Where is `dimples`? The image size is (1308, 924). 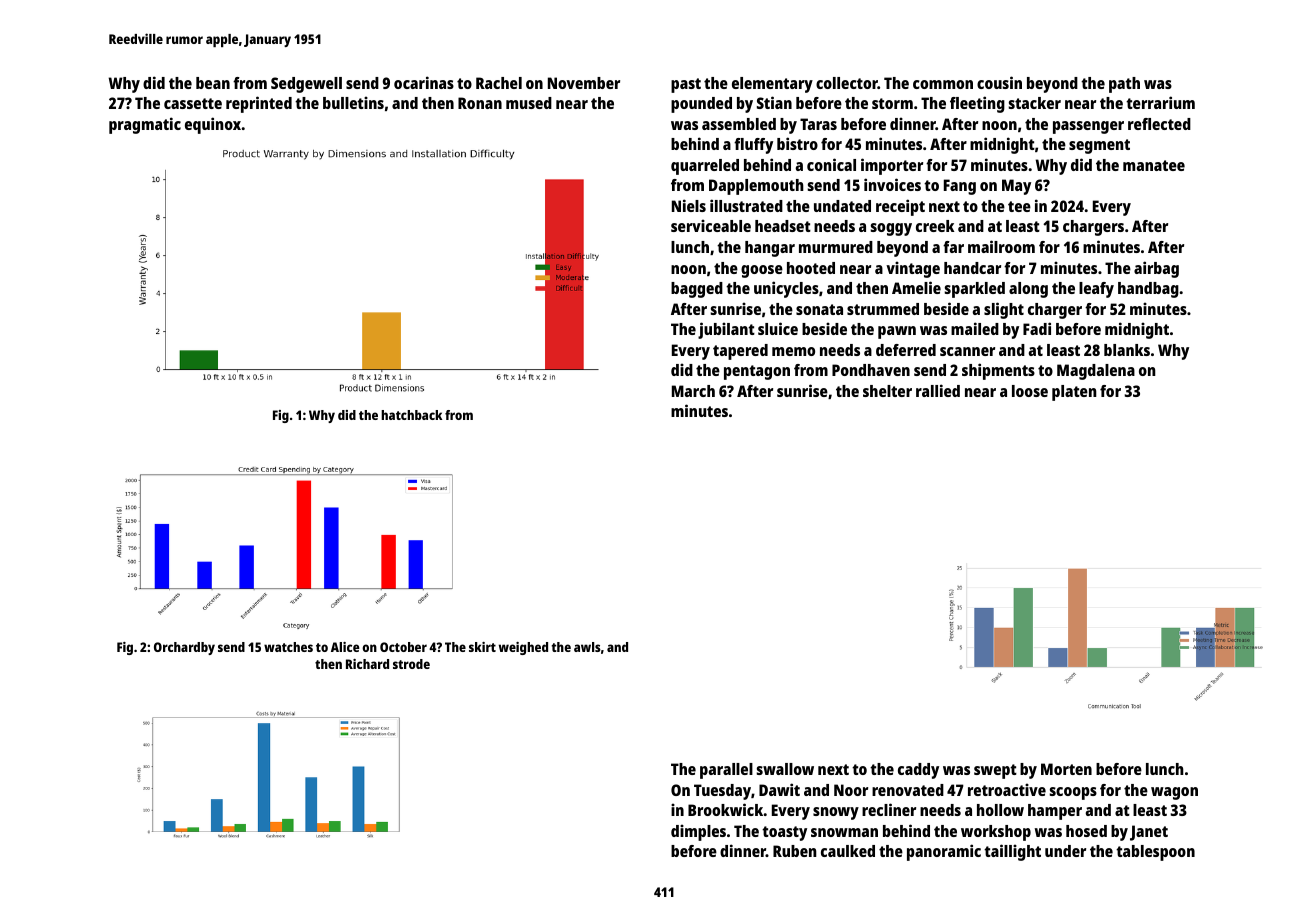
dimples is located at coordinates (698, 832).
